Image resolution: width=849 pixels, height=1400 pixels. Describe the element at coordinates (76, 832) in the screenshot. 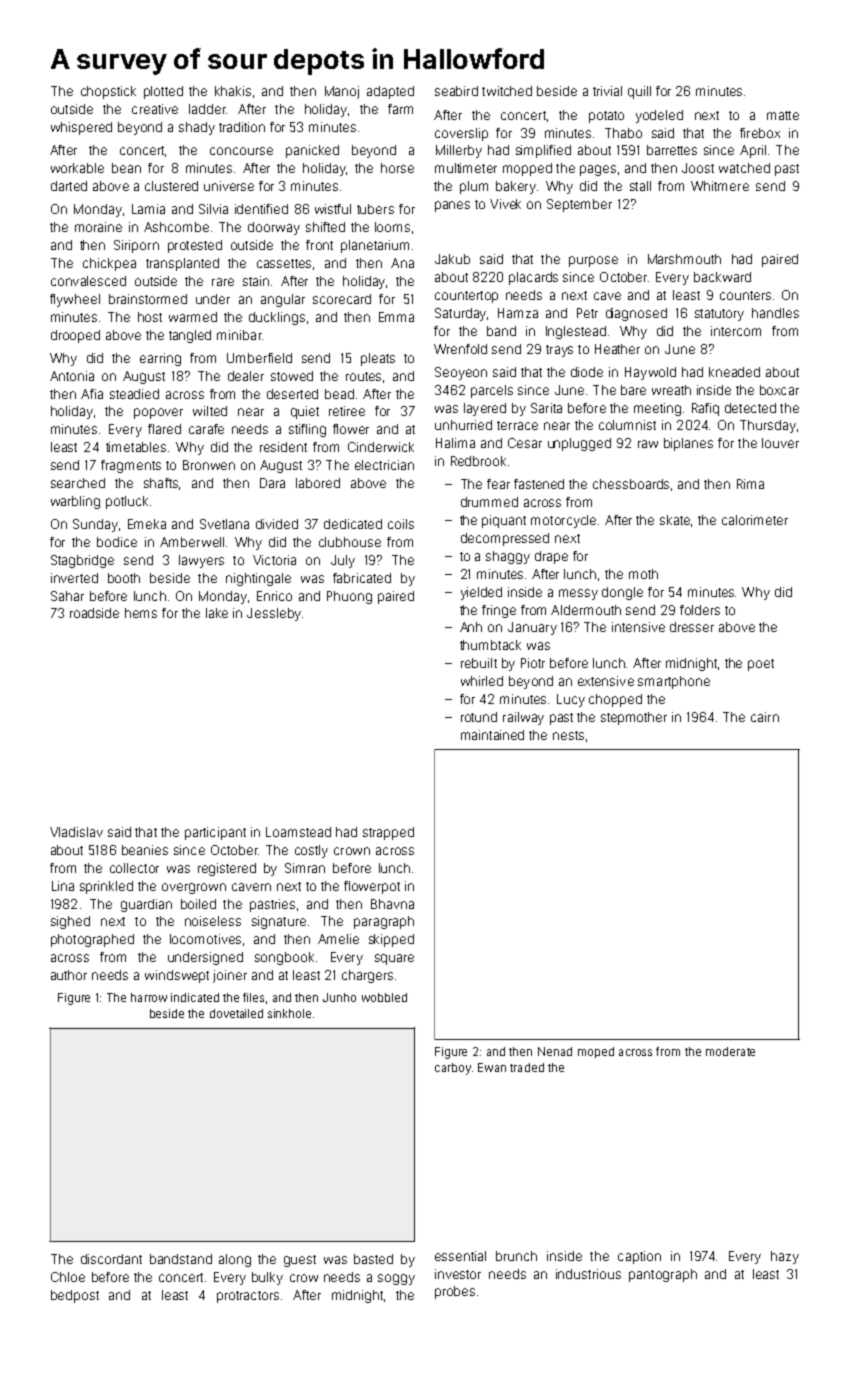

I see `Vladislav` at that location.
